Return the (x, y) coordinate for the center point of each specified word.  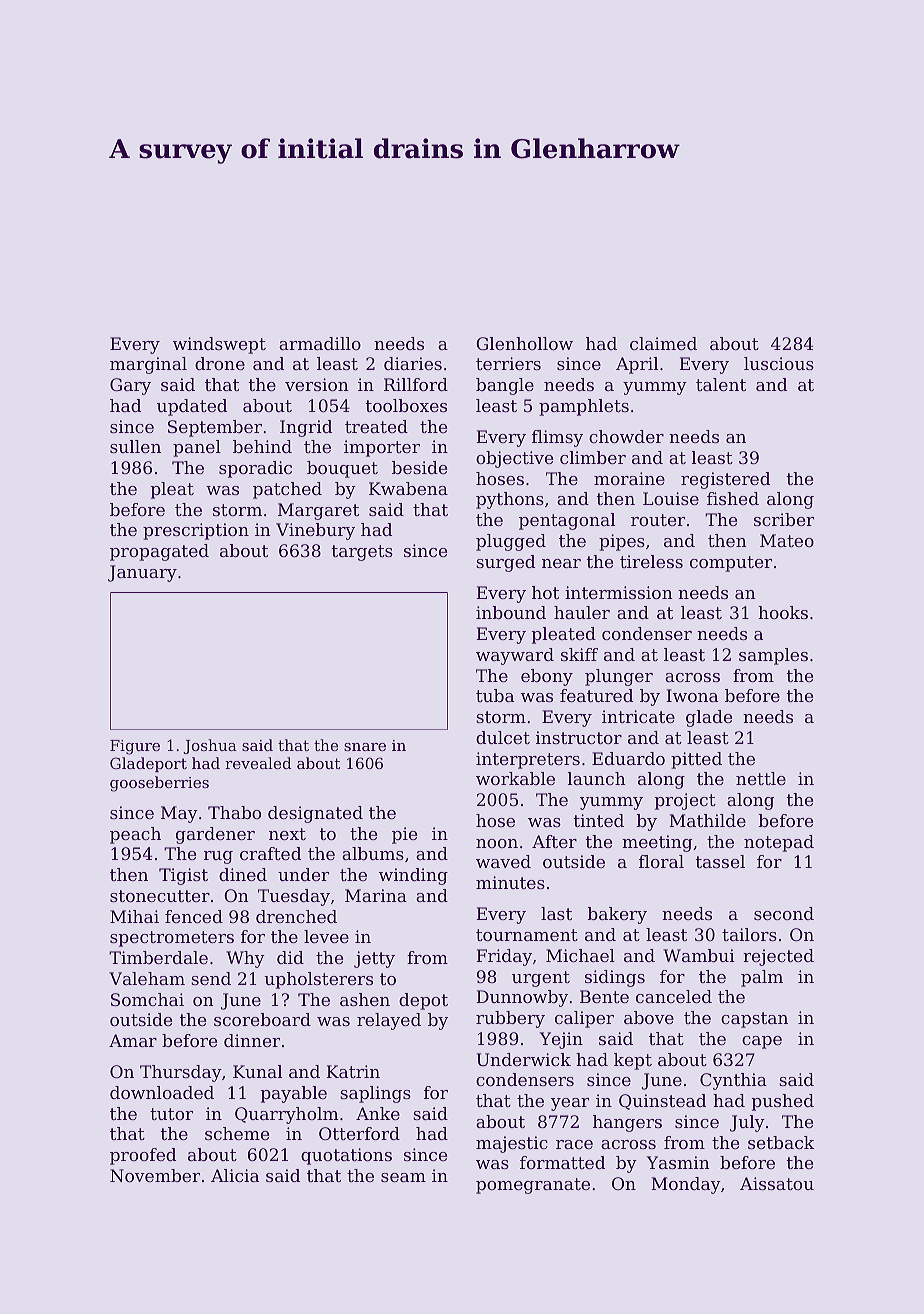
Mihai (134, 916)
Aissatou (777, 1183)
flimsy (557, 438)
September (215, 428)
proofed (143, 1156)
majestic (512, 1144)
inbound (511, 612)
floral (661, 861)
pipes (622, 542)
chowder (626, 436)
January (142, 573)
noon (497, 843)
